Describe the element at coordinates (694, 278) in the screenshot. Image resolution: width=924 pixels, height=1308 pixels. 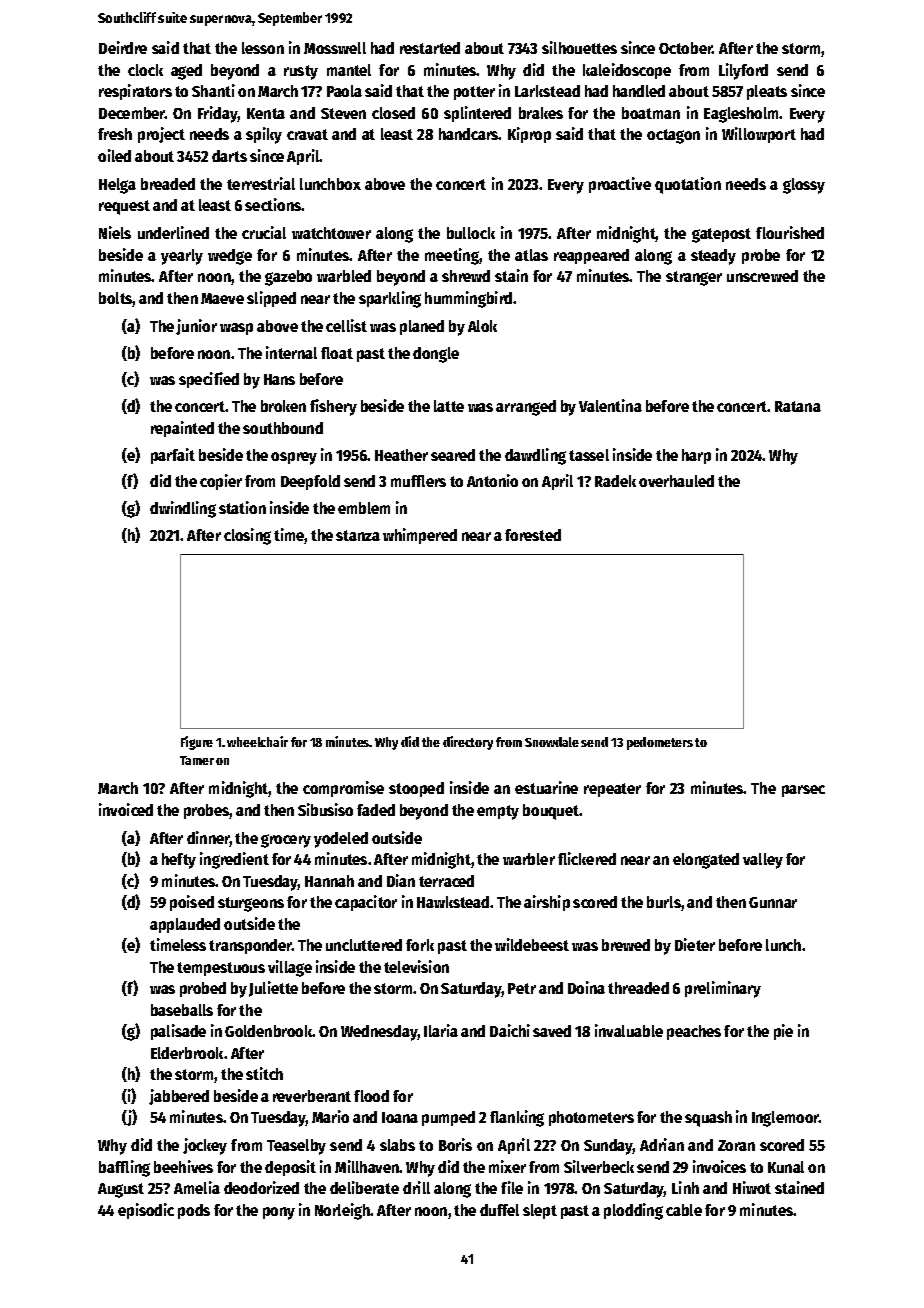
I see `stranger` at that location.
